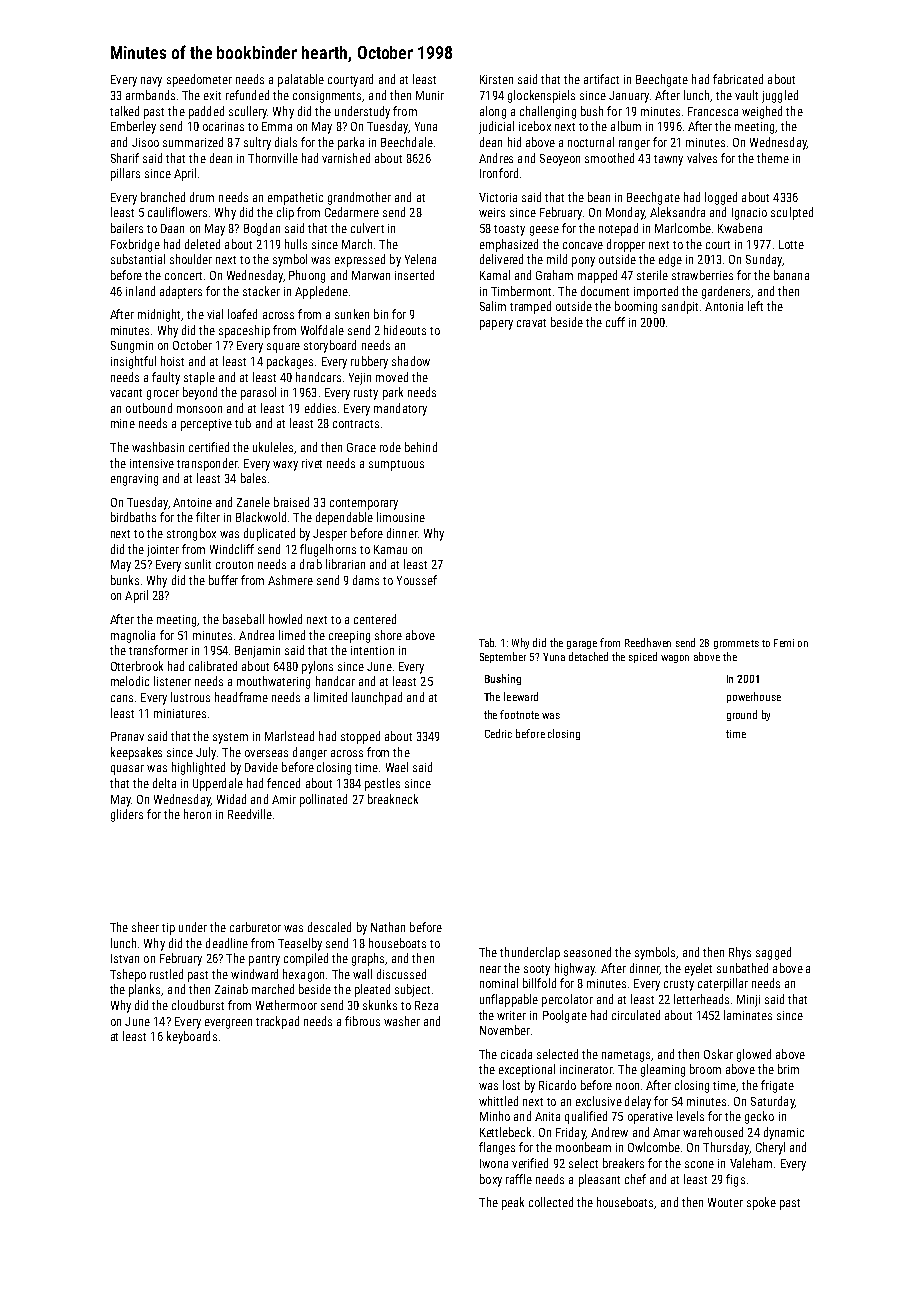 Image resolution: width=924 pixels, height=1308 pixels. I want to click on limited, so click(330, 697).
